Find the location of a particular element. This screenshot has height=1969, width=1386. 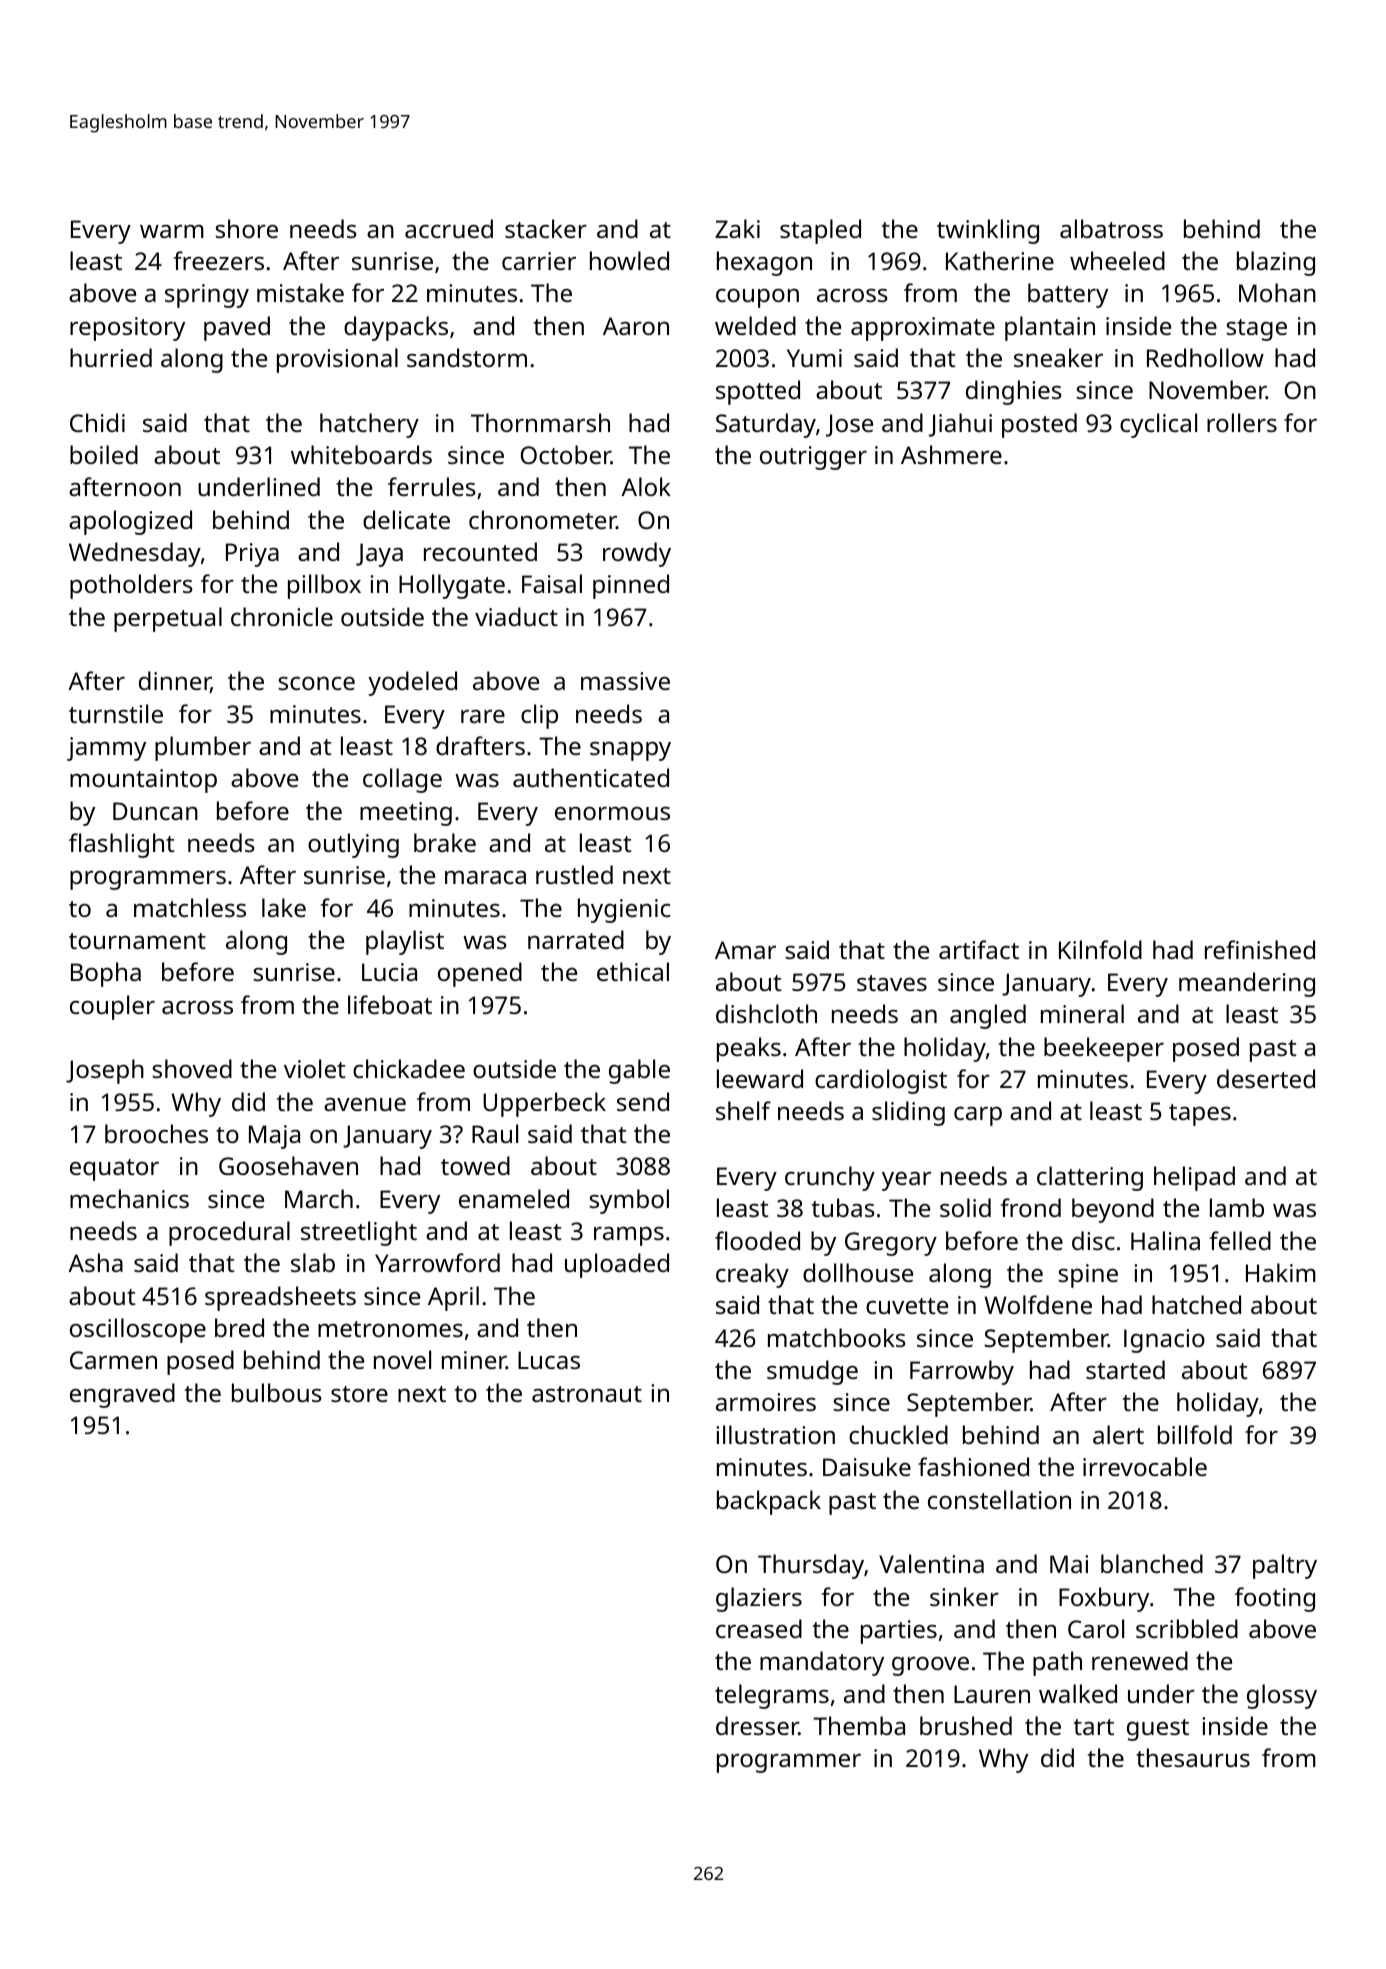

warm is located at coordinates (172, 231).
